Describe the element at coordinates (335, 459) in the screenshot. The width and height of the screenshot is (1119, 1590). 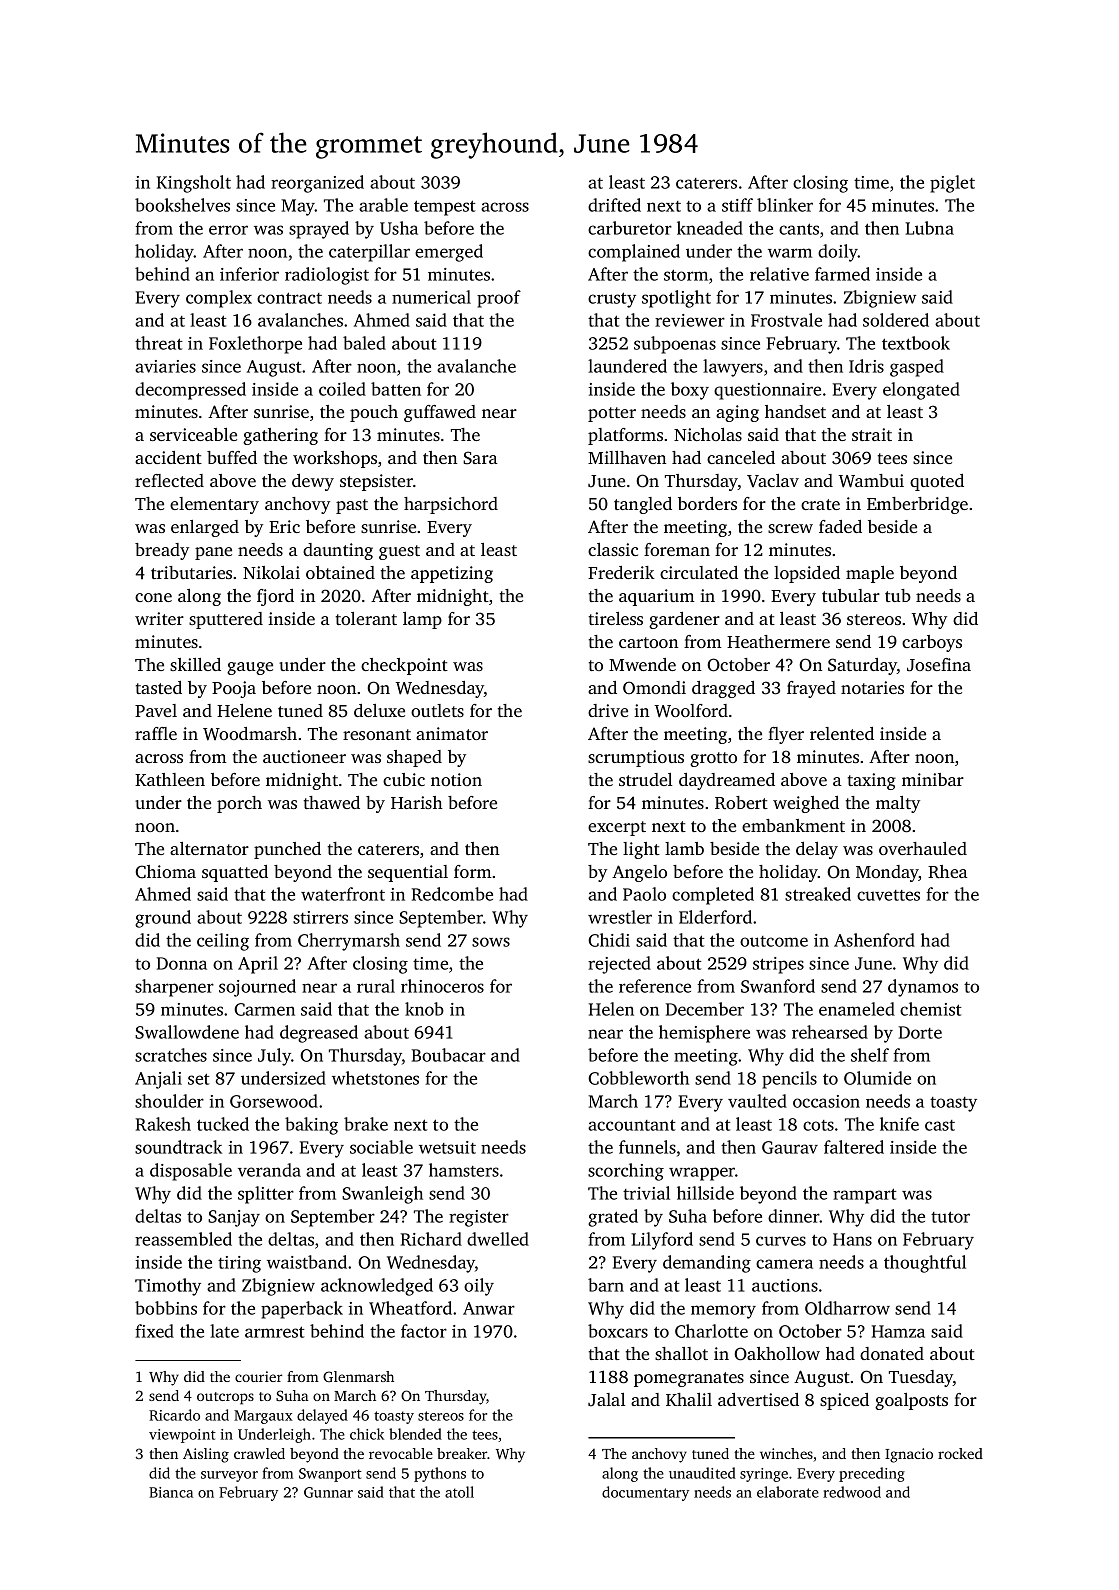
I see `workshops` at that location.
